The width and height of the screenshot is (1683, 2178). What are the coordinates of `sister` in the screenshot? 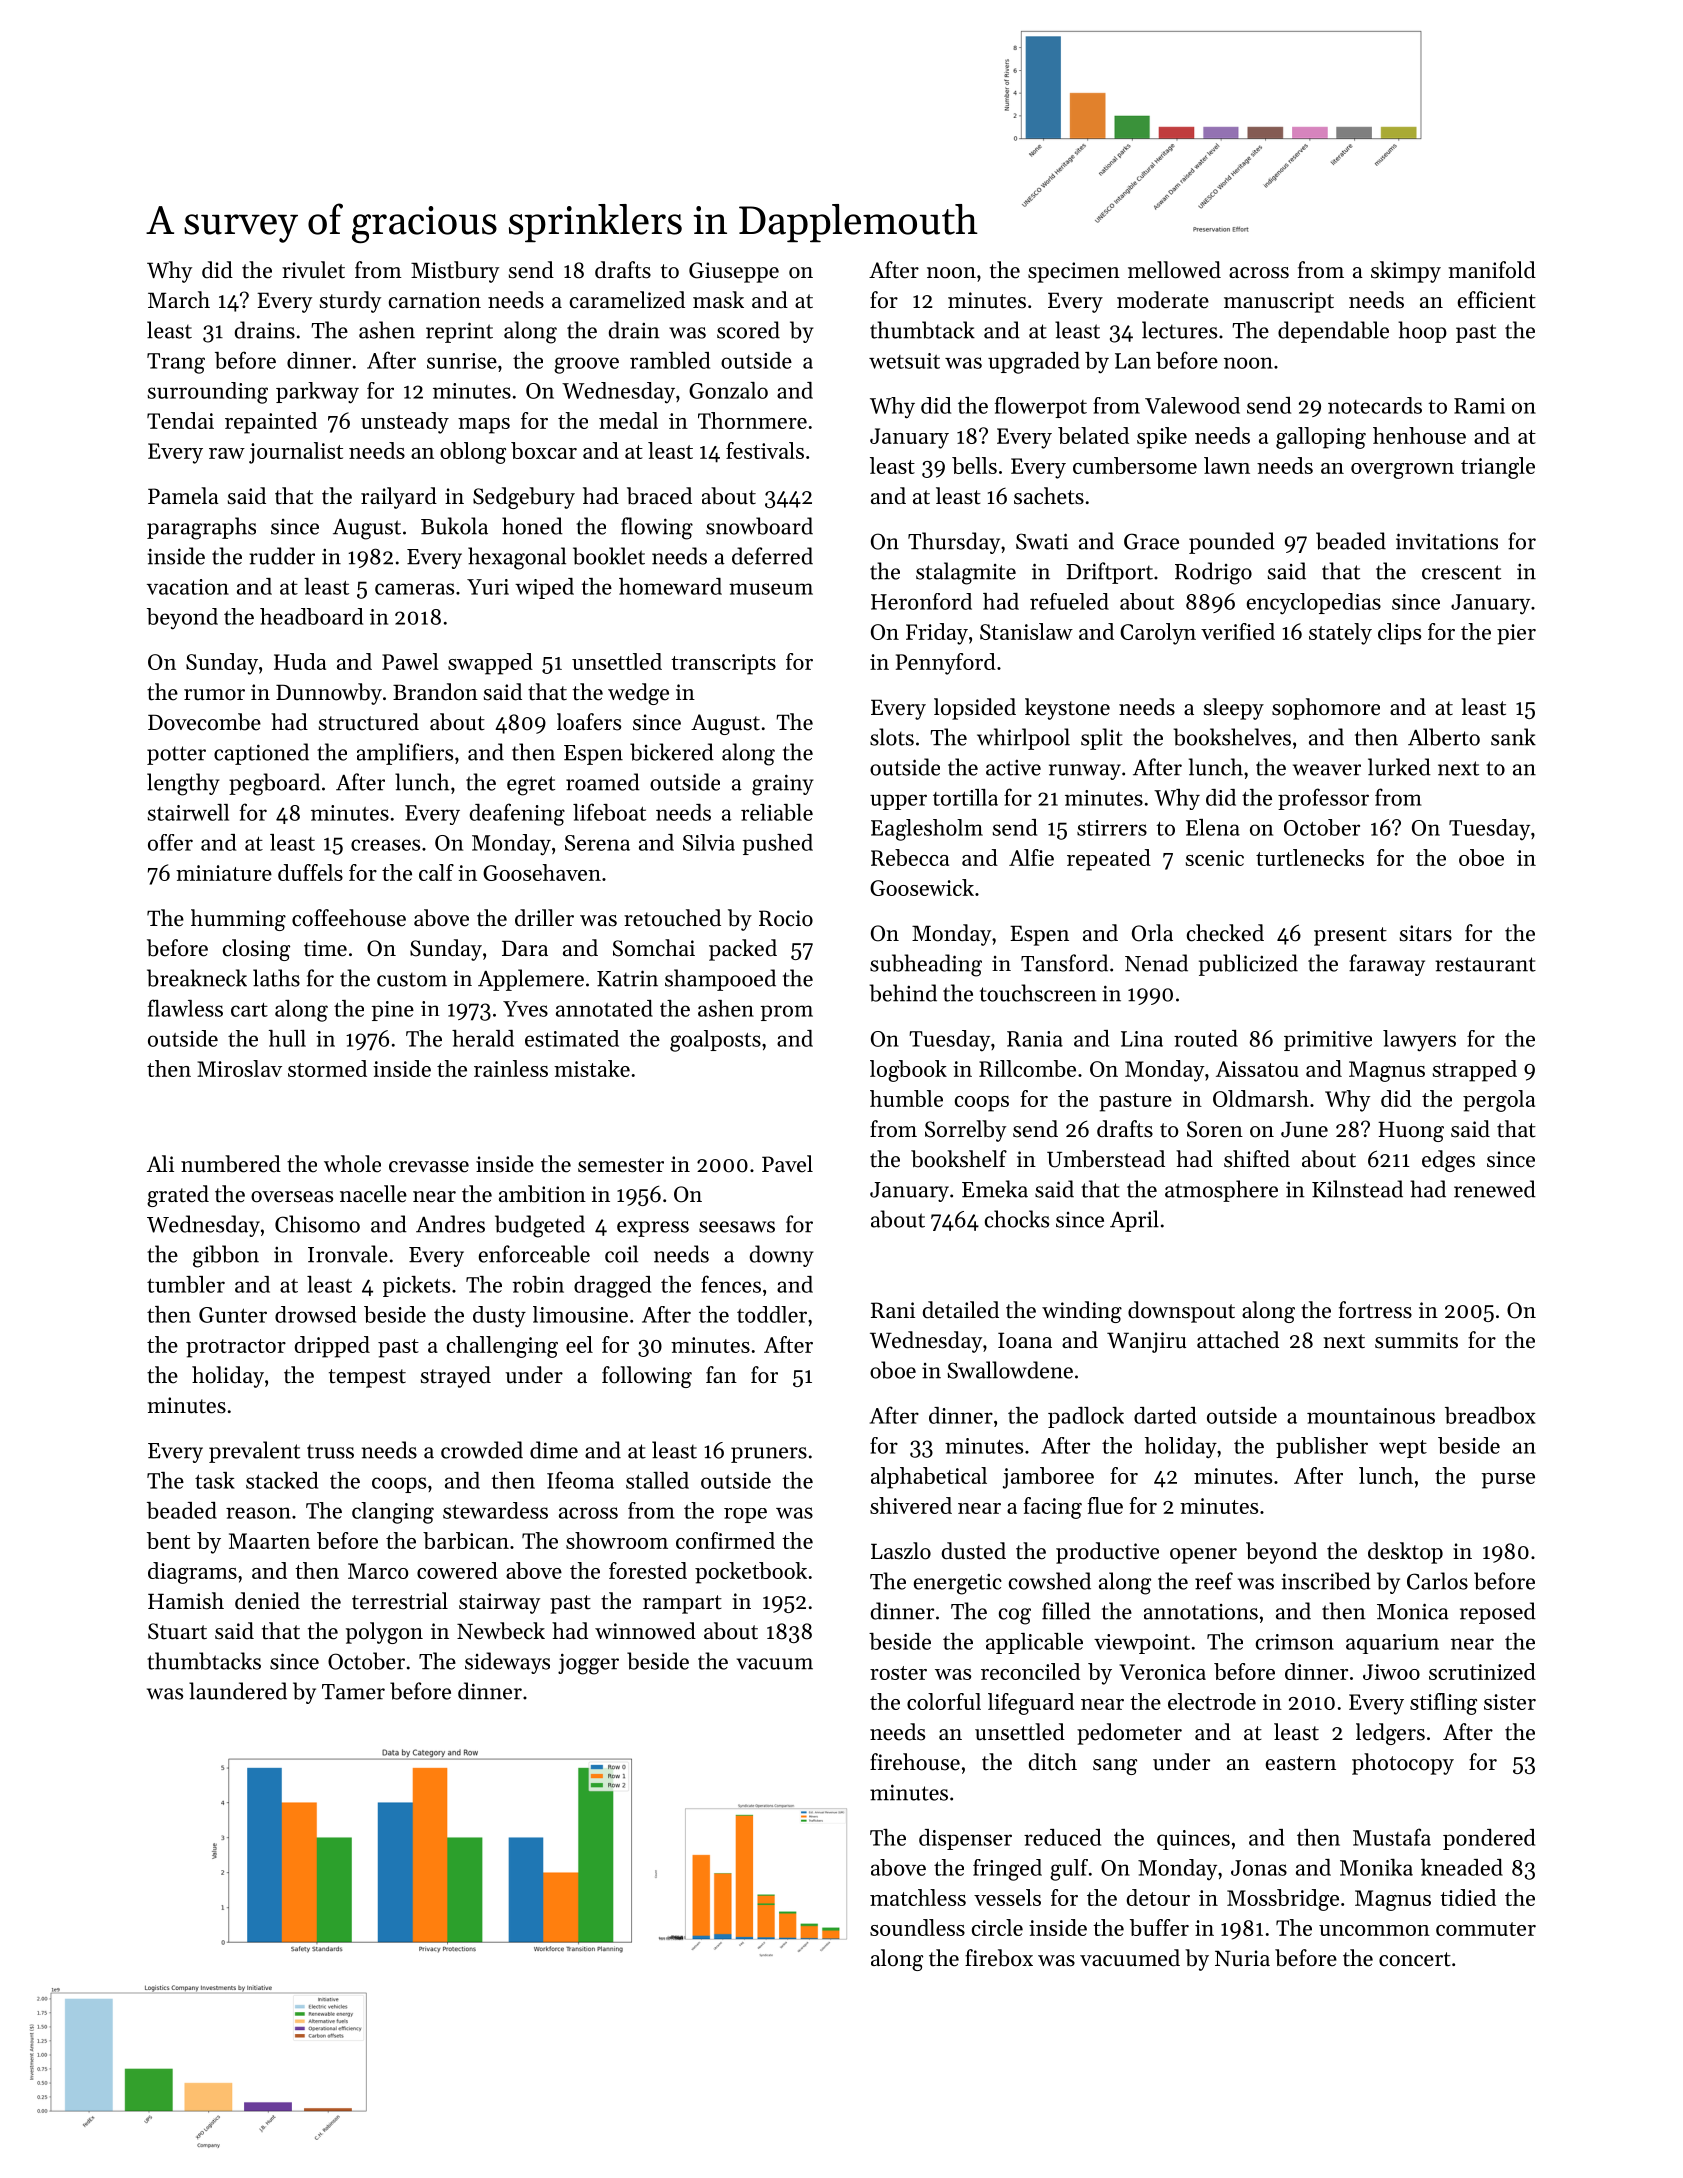 It's located at (1510, 1702).
